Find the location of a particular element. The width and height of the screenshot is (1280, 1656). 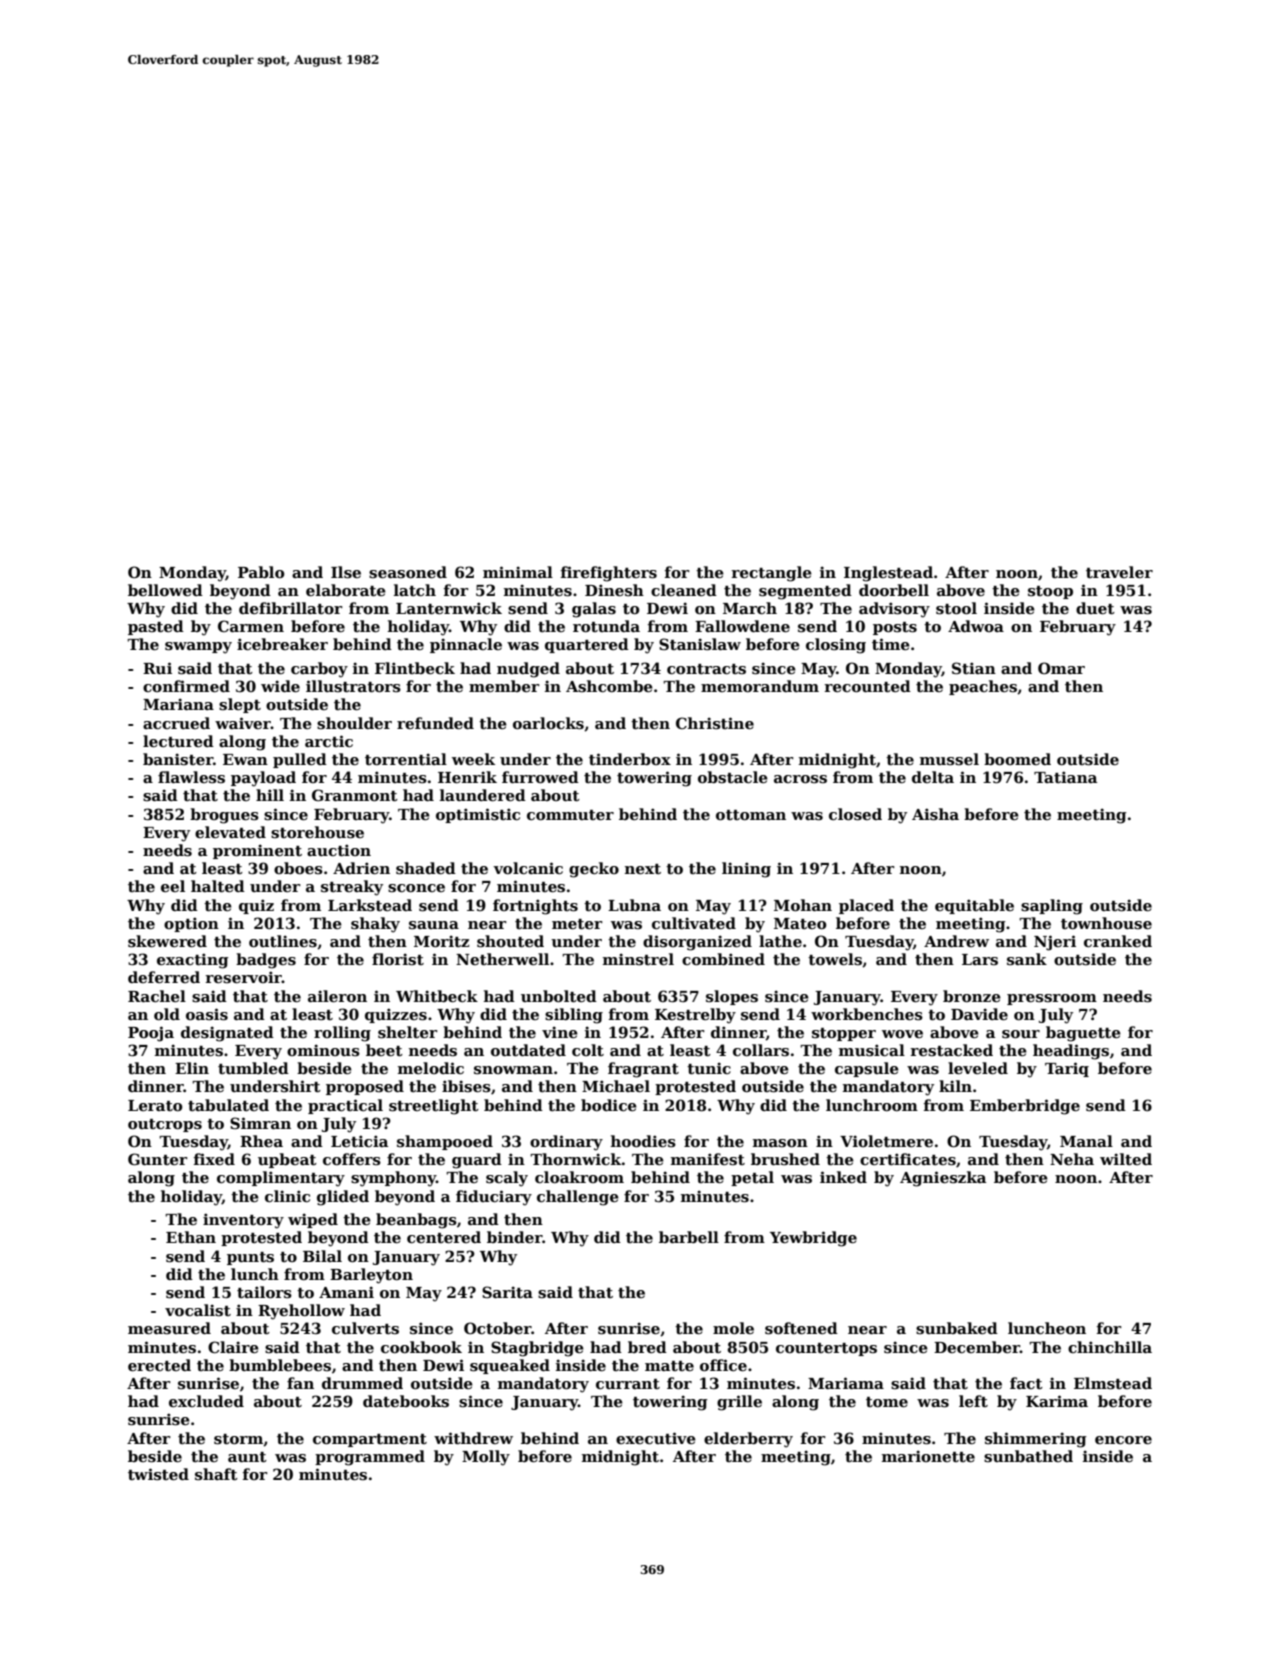

restacked is located at coordinates (951, 1050).
